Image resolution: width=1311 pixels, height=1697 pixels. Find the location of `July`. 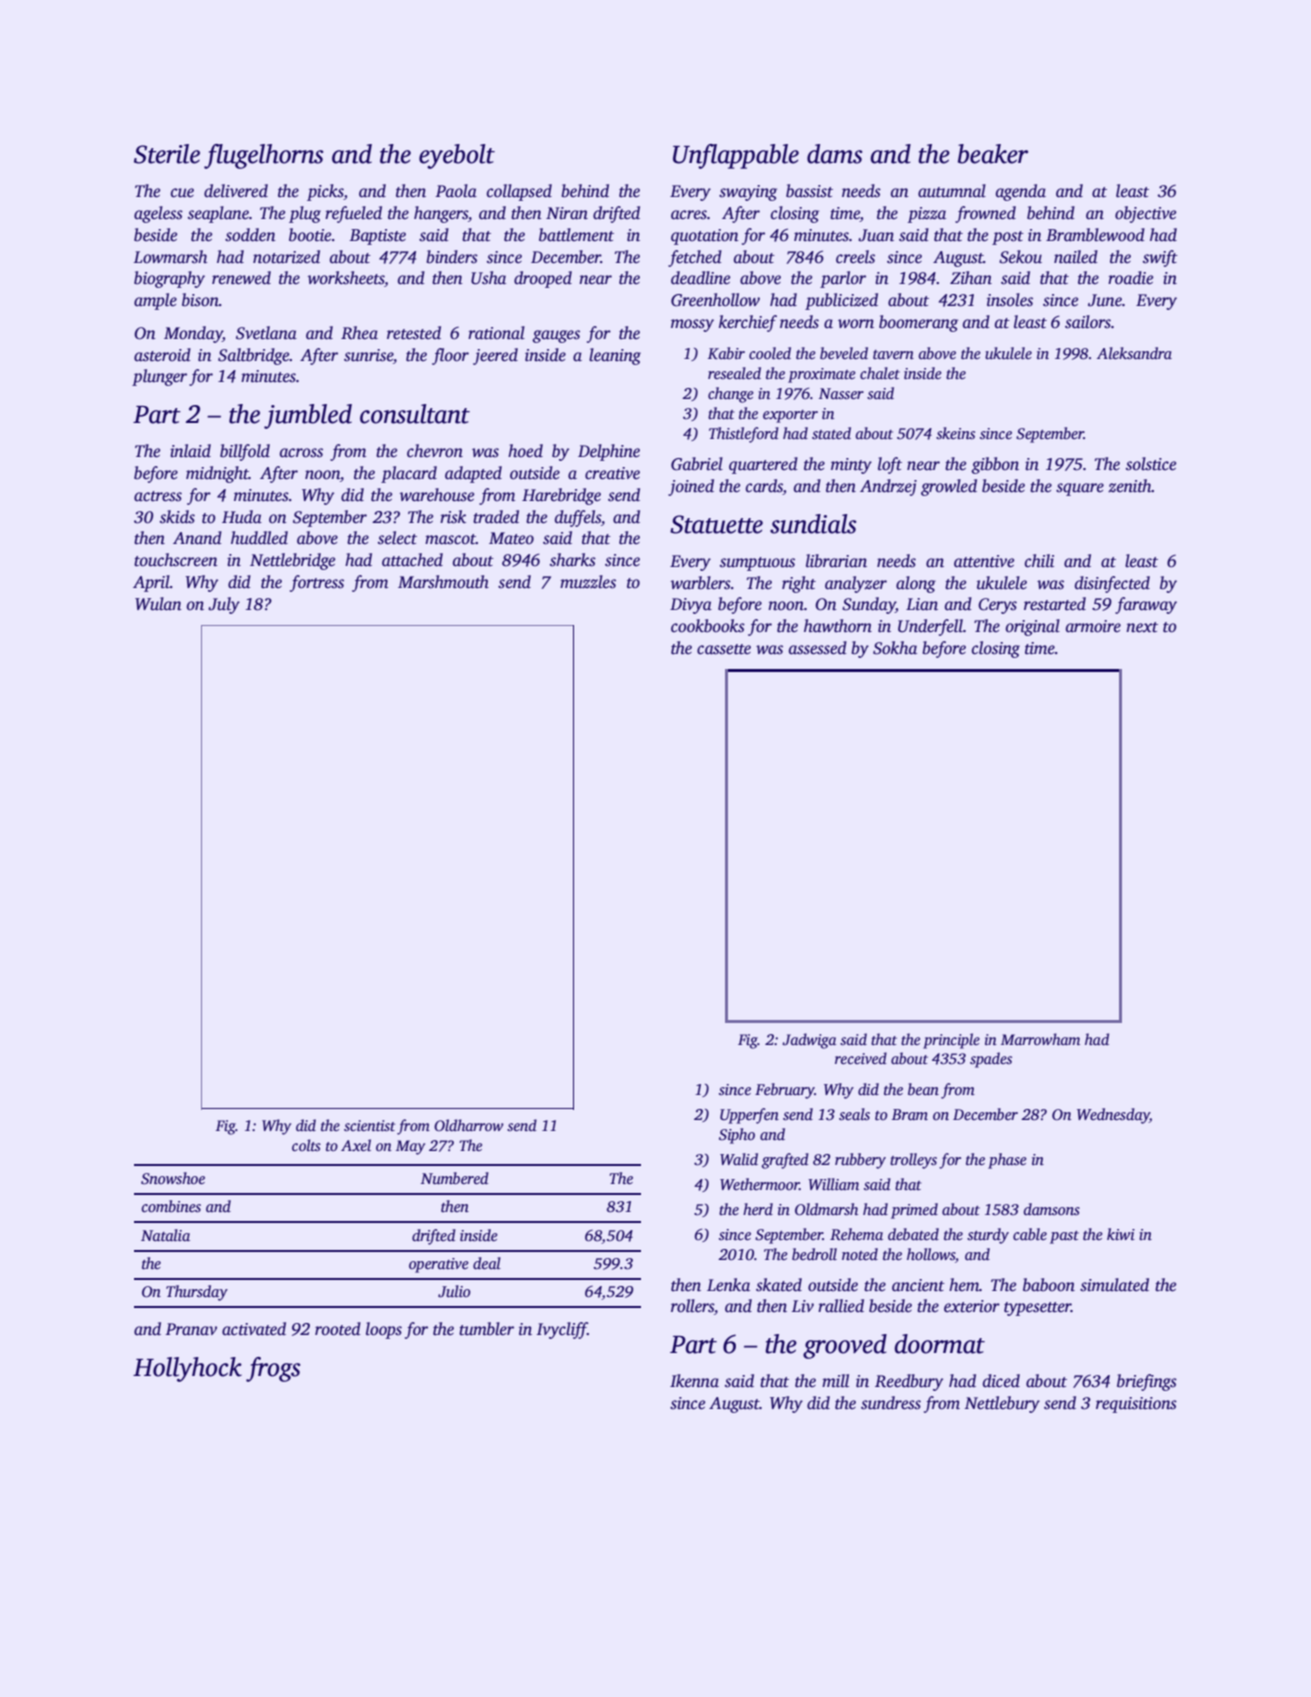

July is located at coordinates (224, 605).
